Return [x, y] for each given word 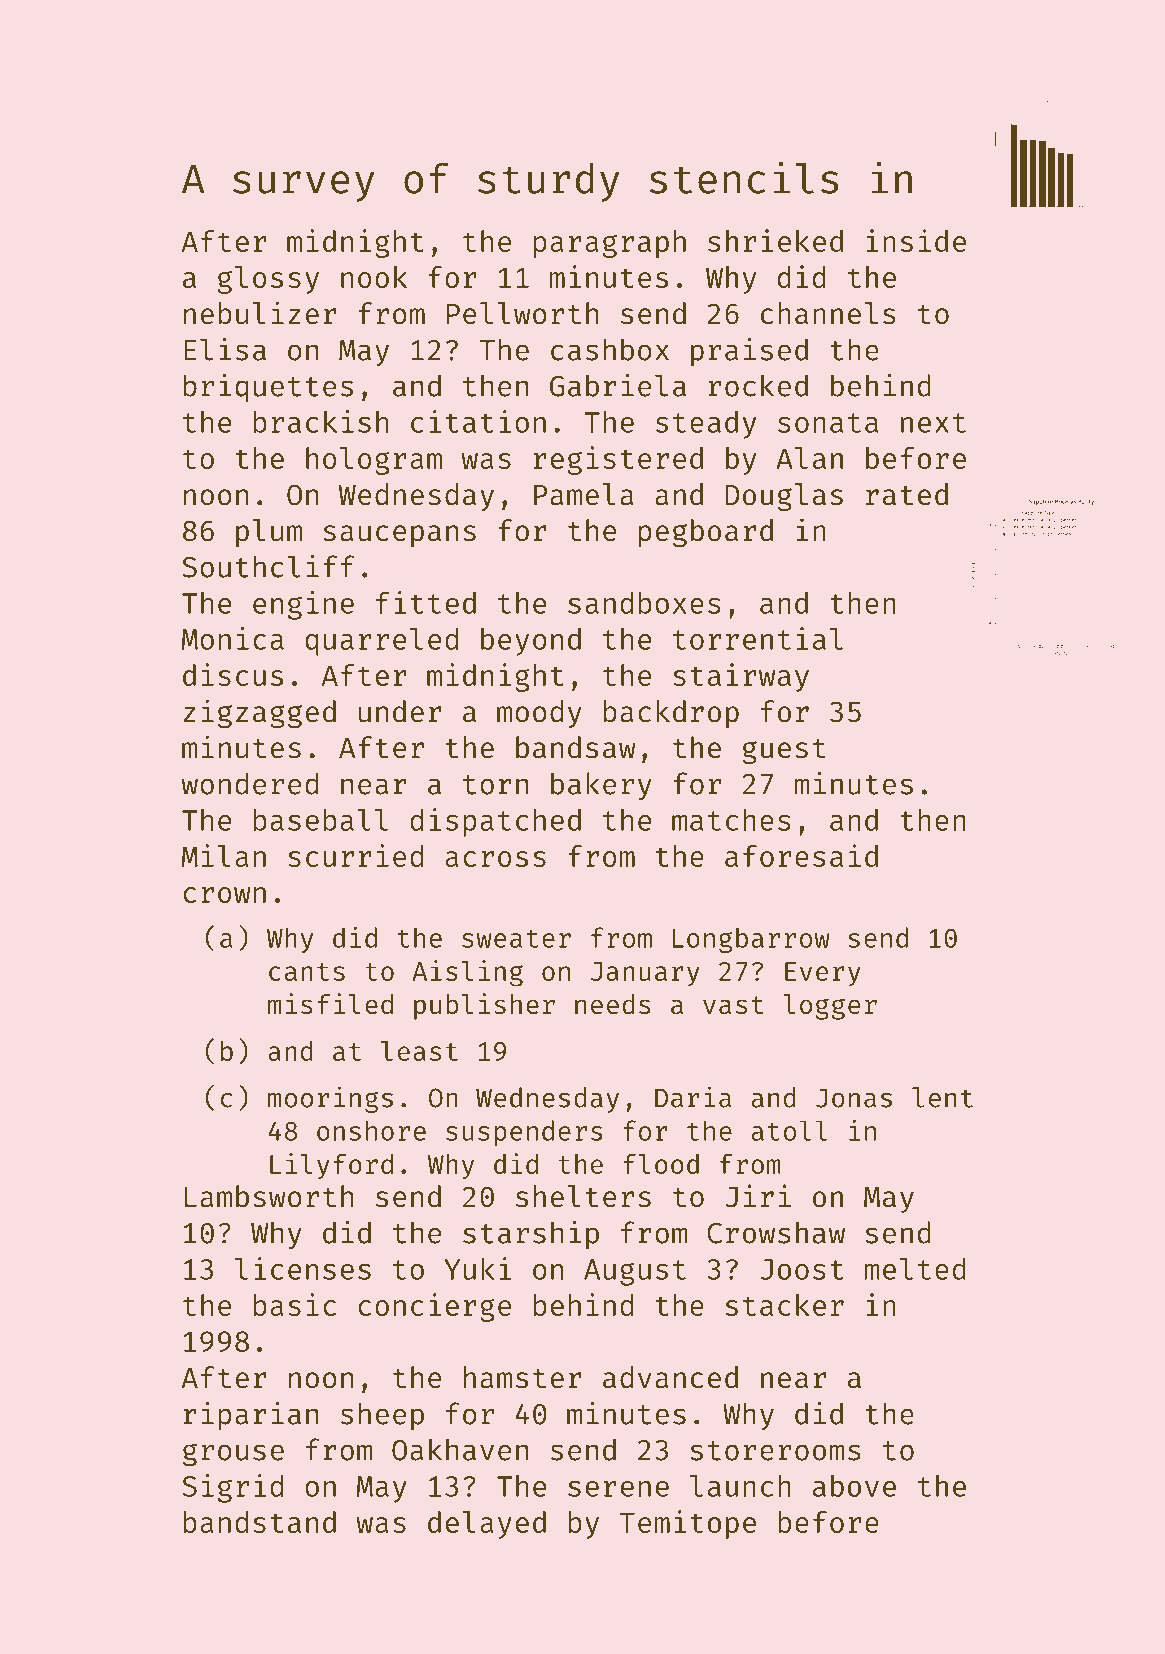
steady [706, 425]
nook [374, 277]
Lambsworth [269, 1196]
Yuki [477, 1268]
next [933, 423]
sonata [828, 423]
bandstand [260, 1522]
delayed [487, 1525]
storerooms [775, 1451]
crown [224, 895]
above [854, 1486]
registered [618, 460]
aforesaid [801, 855]
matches [731, 820]
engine [303, 605]
